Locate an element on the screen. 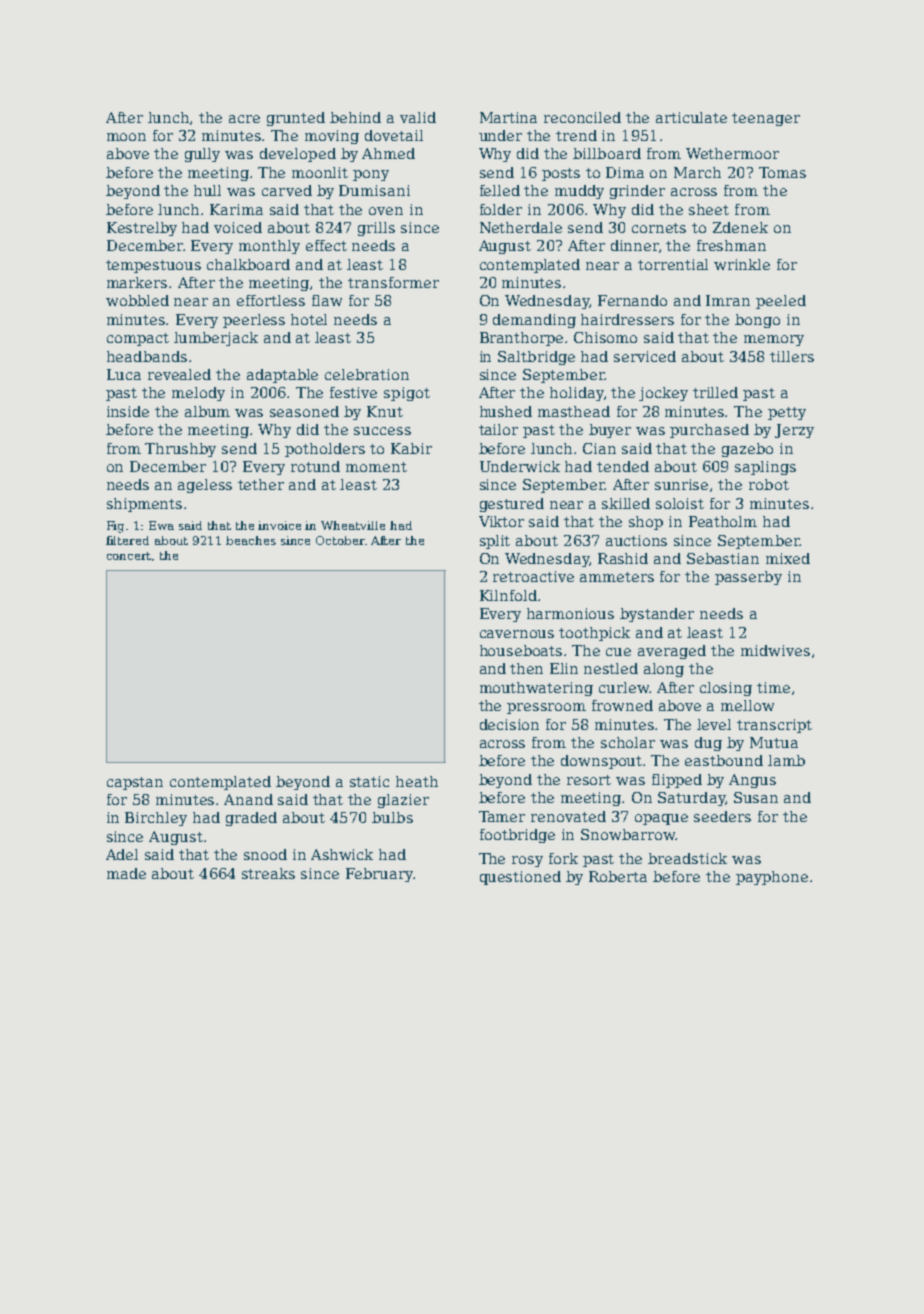 The height and width of the screenshot is (1314, 924). Wethermoor is located at coordinates (732, 153).
